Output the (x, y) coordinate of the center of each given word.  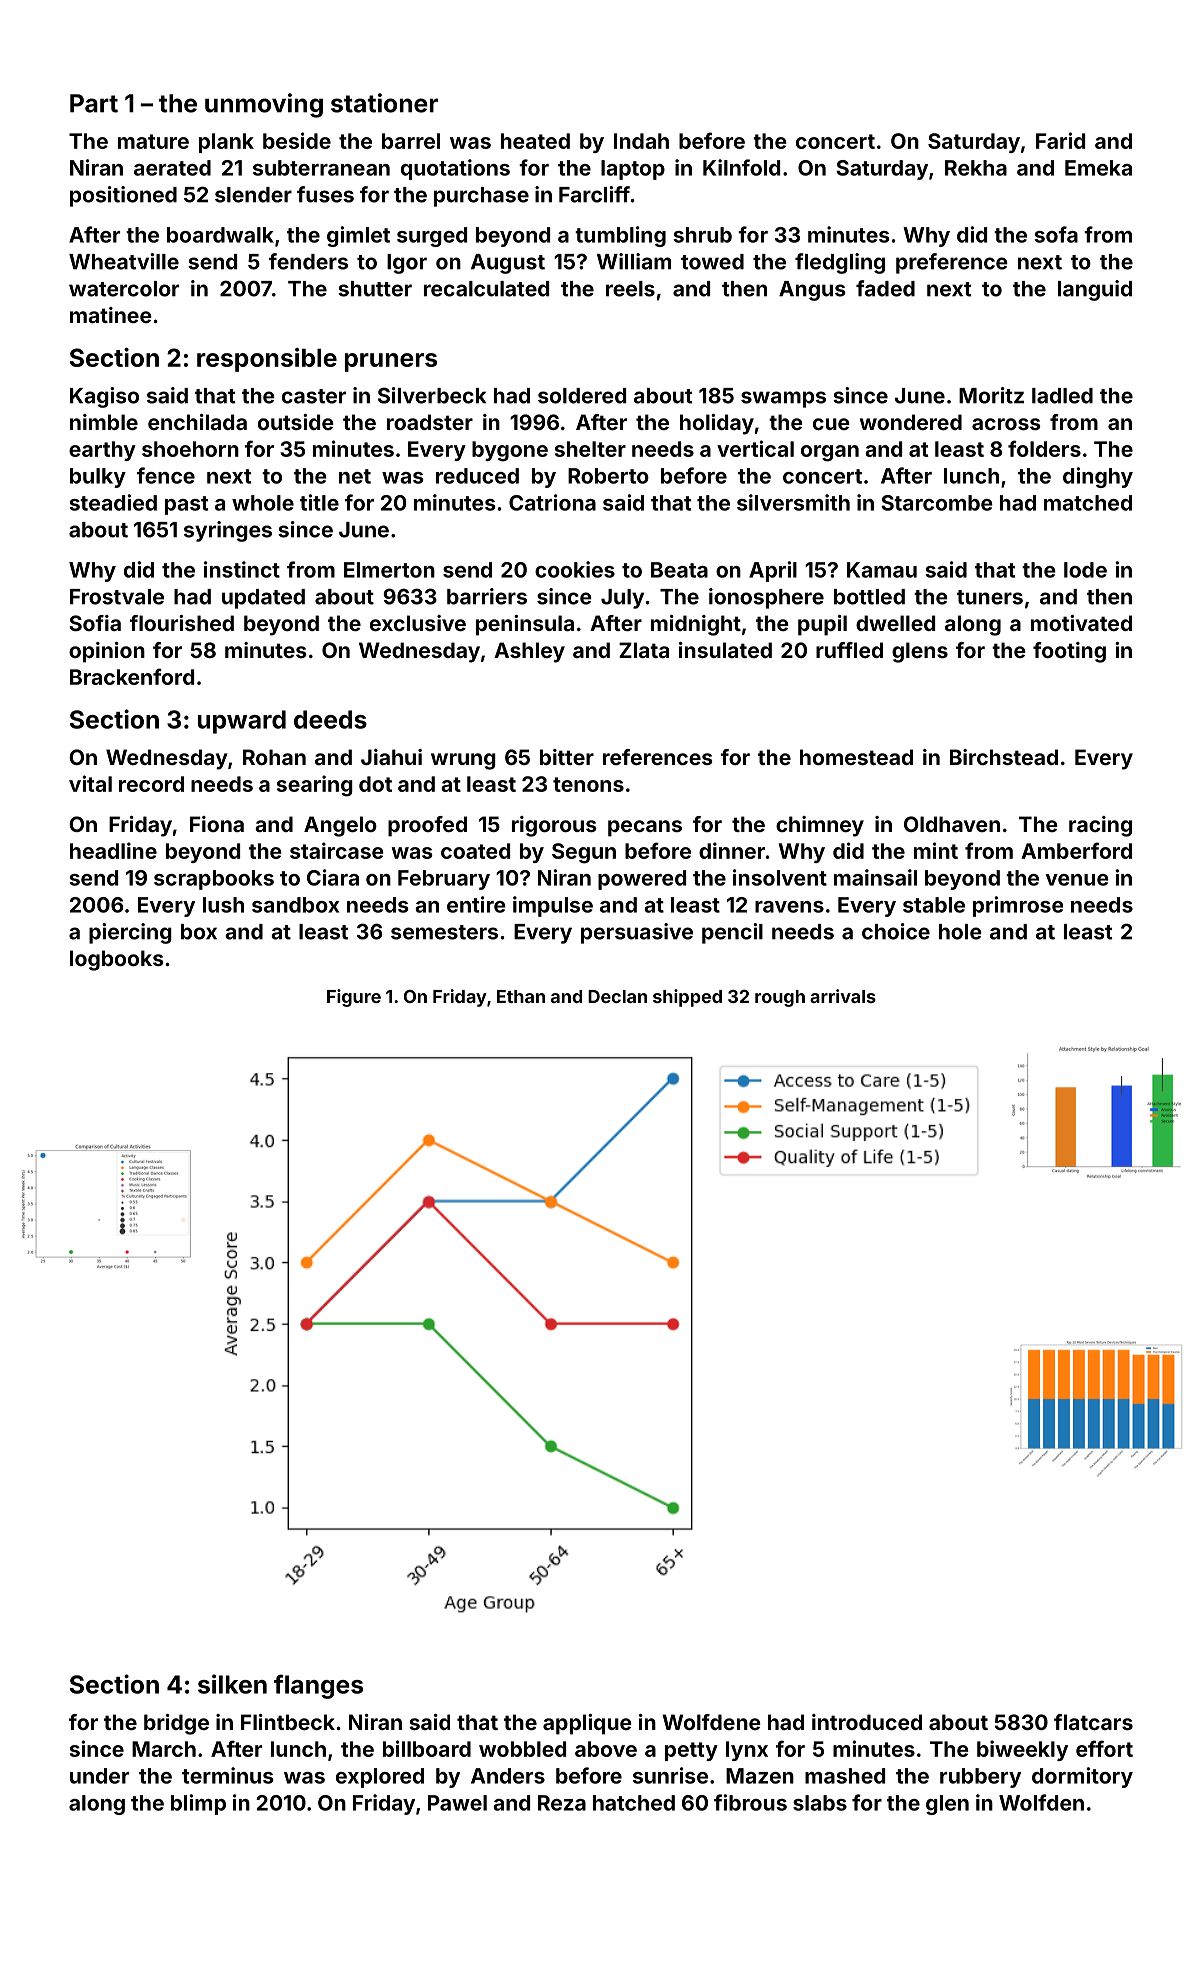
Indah (641, 141)
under (99, 1776)
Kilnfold (741, 167)
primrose (1018, 906)
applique (587, 1724)
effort (1104, 1748)
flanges (318, 1686)
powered (642, 880)
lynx (747, 1751)
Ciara (333, 877)
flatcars (1093, 1722)
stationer (384, 103)
